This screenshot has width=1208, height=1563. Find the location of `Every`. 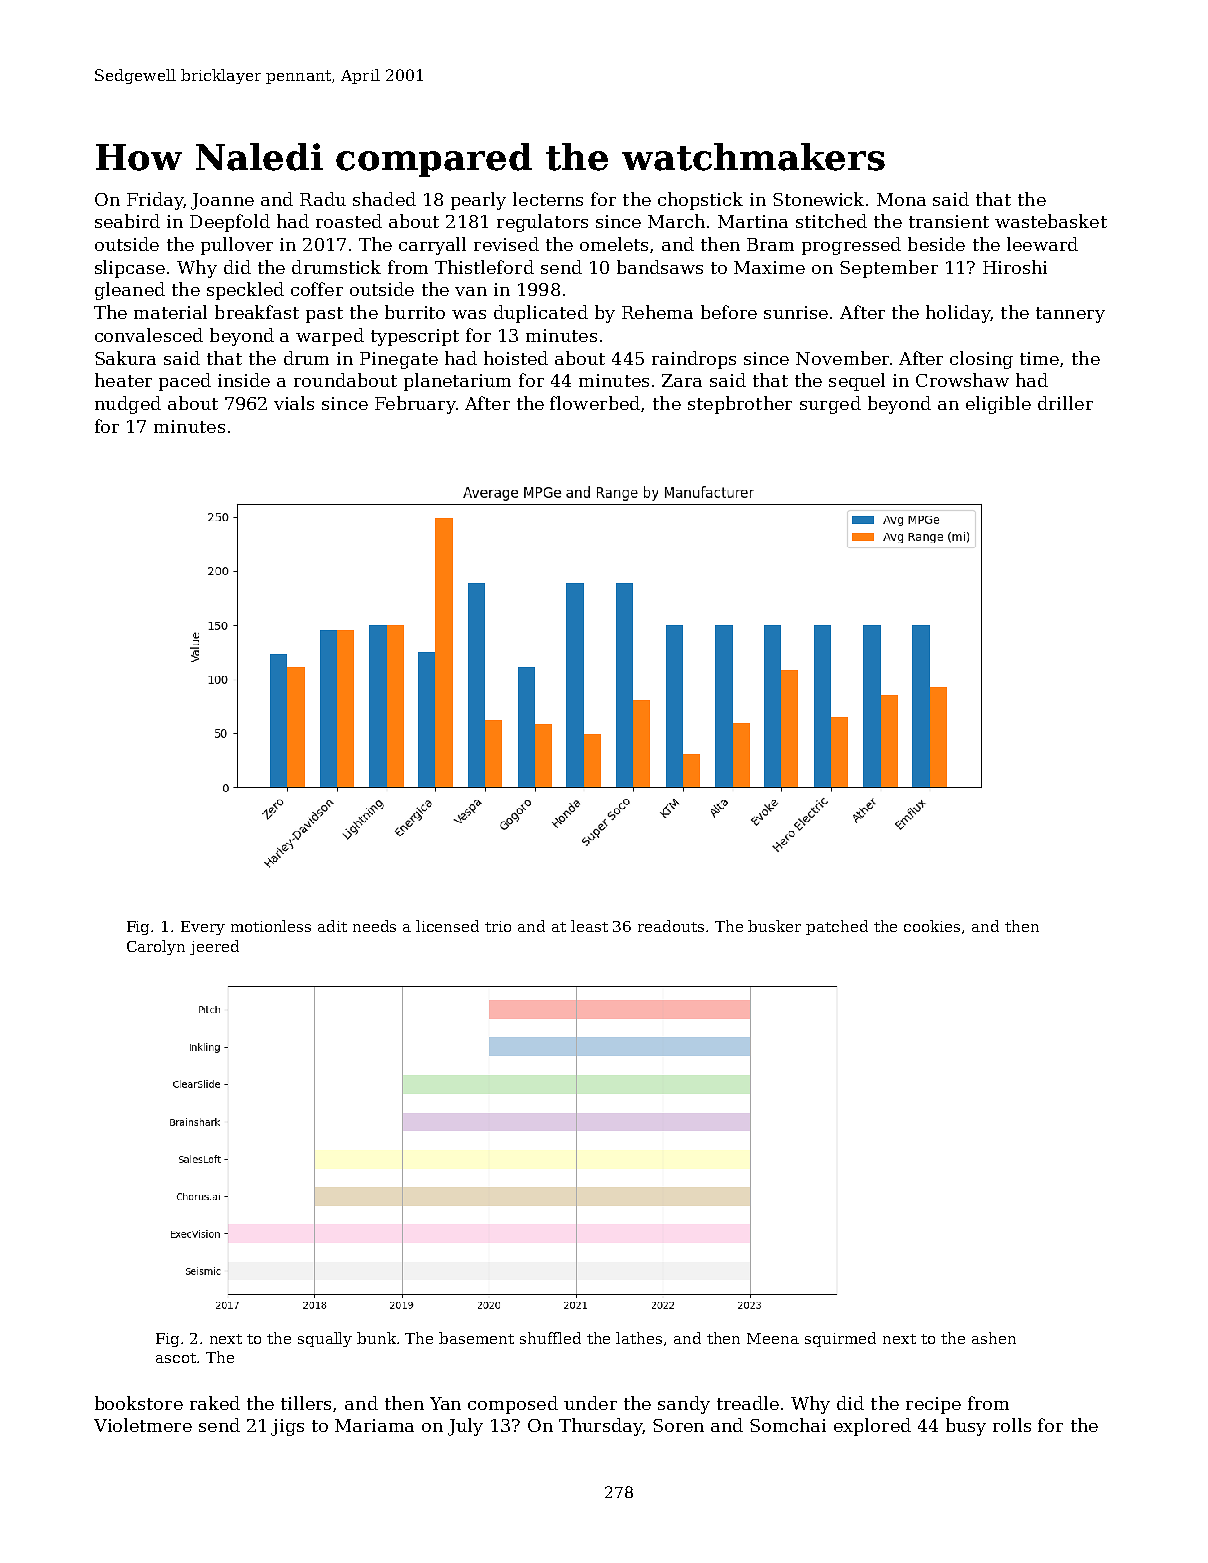

Every is located at coordinates (203, 928).
